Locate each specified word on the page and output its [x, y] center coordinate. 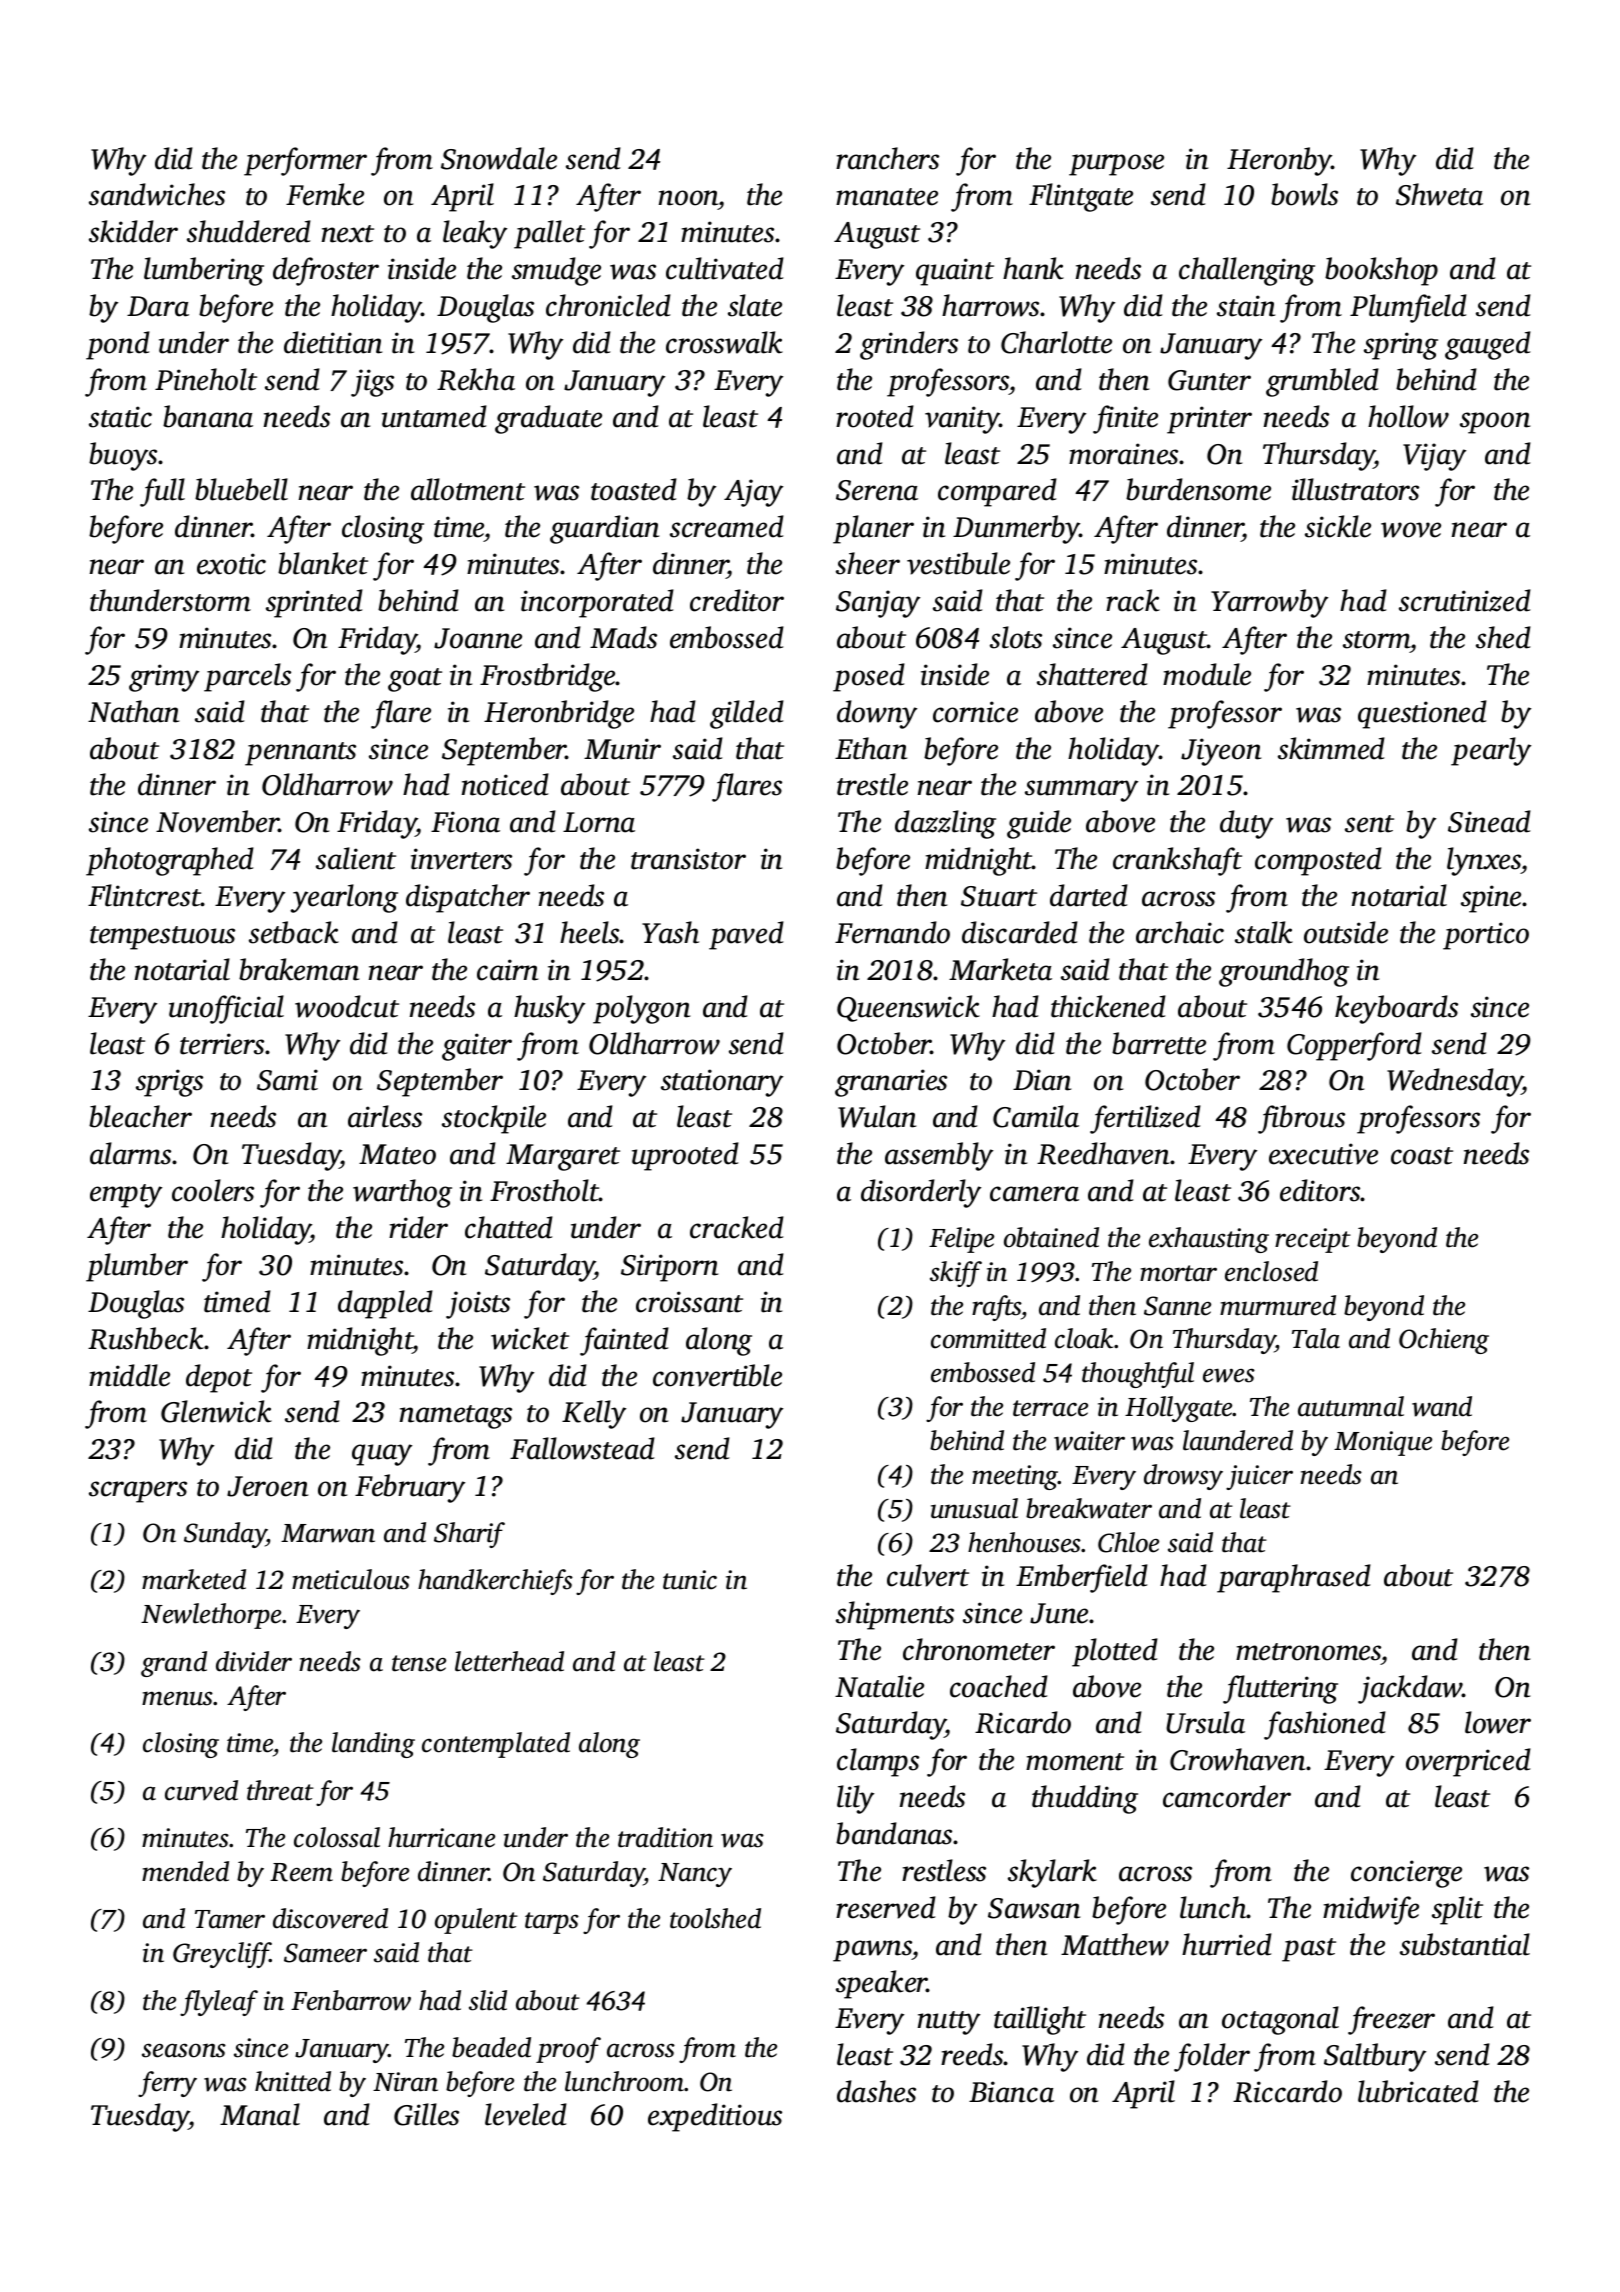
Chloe [1128, 1542]
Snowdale [499, 158]
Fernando [892, 932]
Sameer [325, 1953]
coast [1422, 1156]
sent [1369, 824]
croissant [689, 1302]
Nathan [133, 711]
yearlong [344, 898]
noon [689, 199]
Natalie [879, 1686]
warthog [402, 1193]
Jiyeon [1221, 752]
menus [178, 1698]
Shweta [1439, 194]
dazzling [945, 824]
